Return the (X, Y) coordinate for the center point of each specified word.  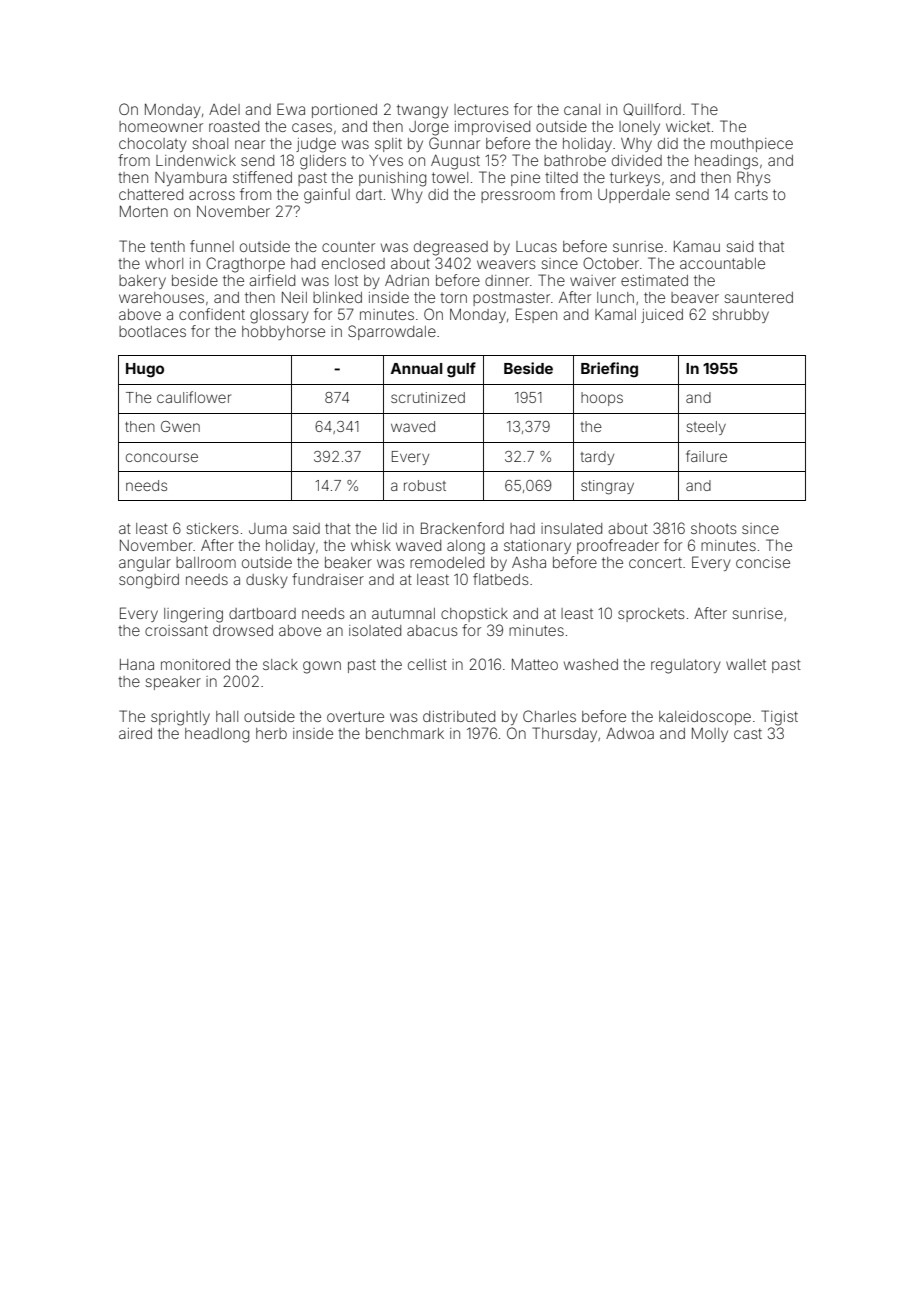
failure (706, 456)
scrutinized (428, 397)
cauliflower (194, 397)
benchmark (405, 733)
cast (748, 733)
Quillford (652, 109)
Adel (224, 109)
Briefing (609, 370)
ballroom (206, 562)
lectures (481, 109)
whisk (371, 545)
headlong (217, 735)
